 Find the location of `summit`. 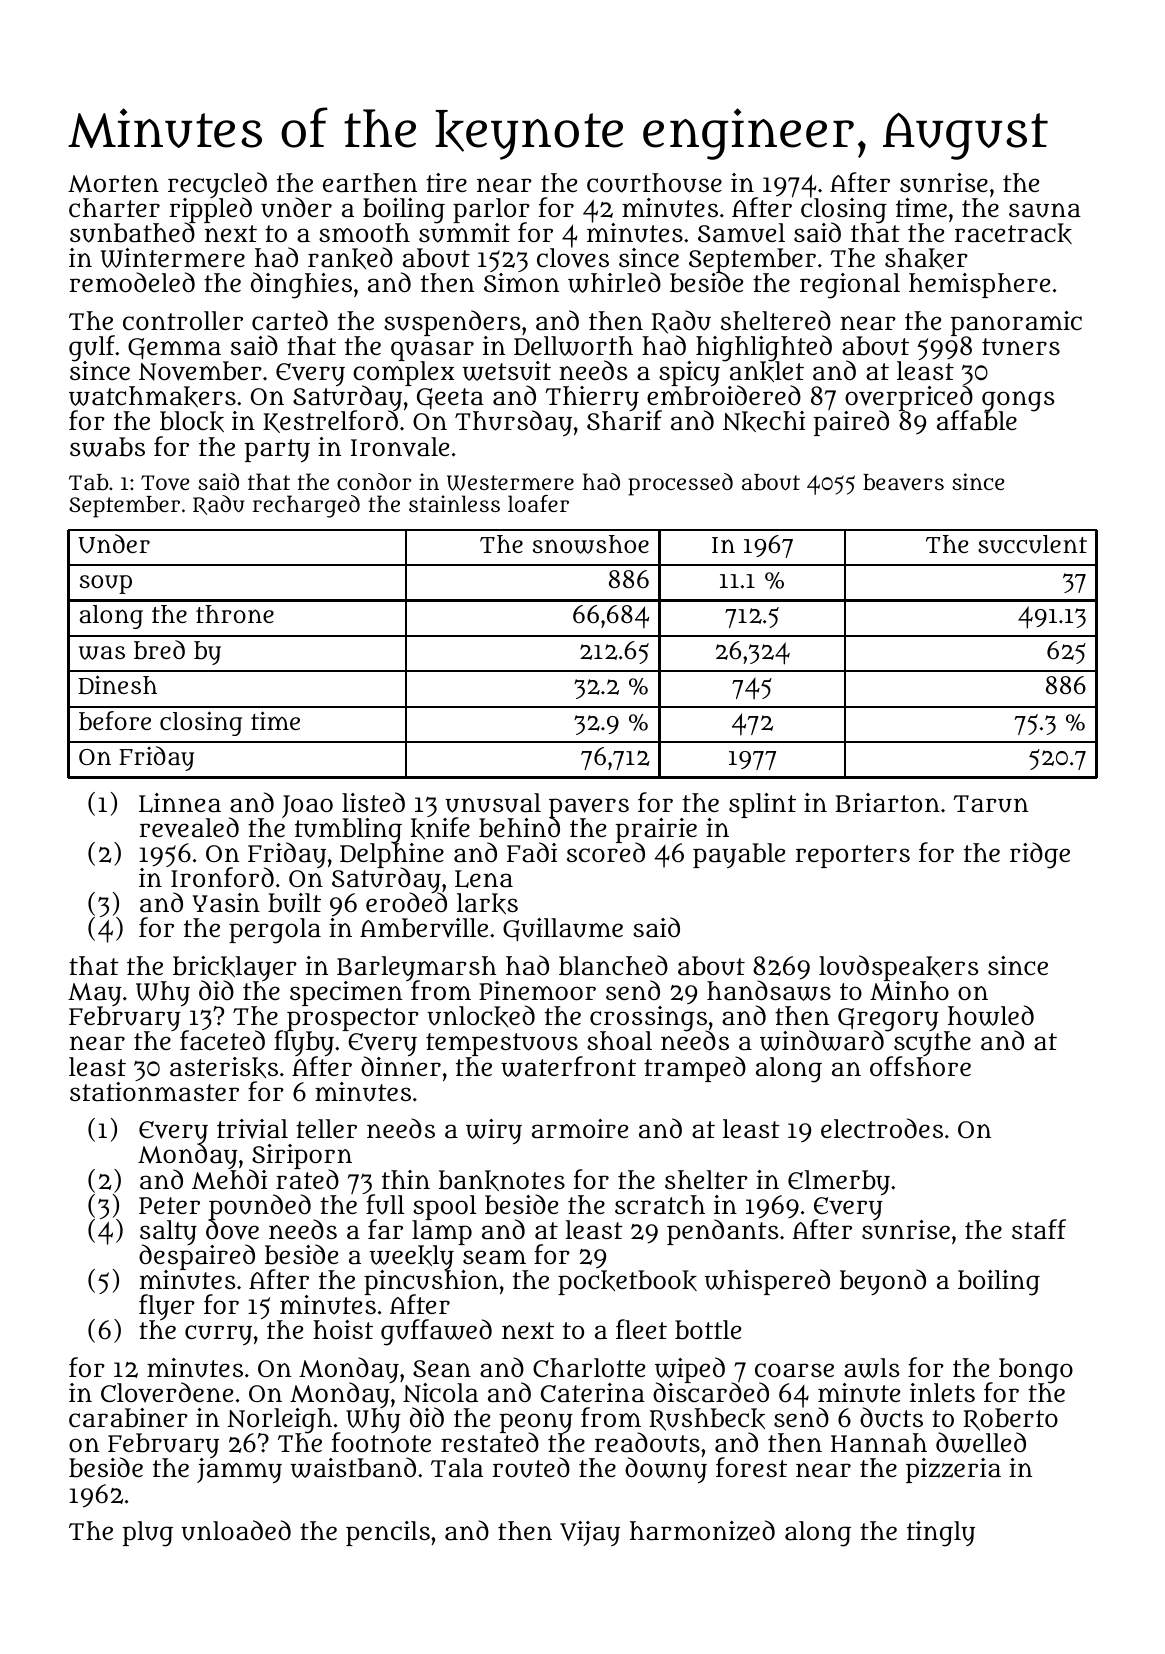

summit is located at coordinates (464, 233).
